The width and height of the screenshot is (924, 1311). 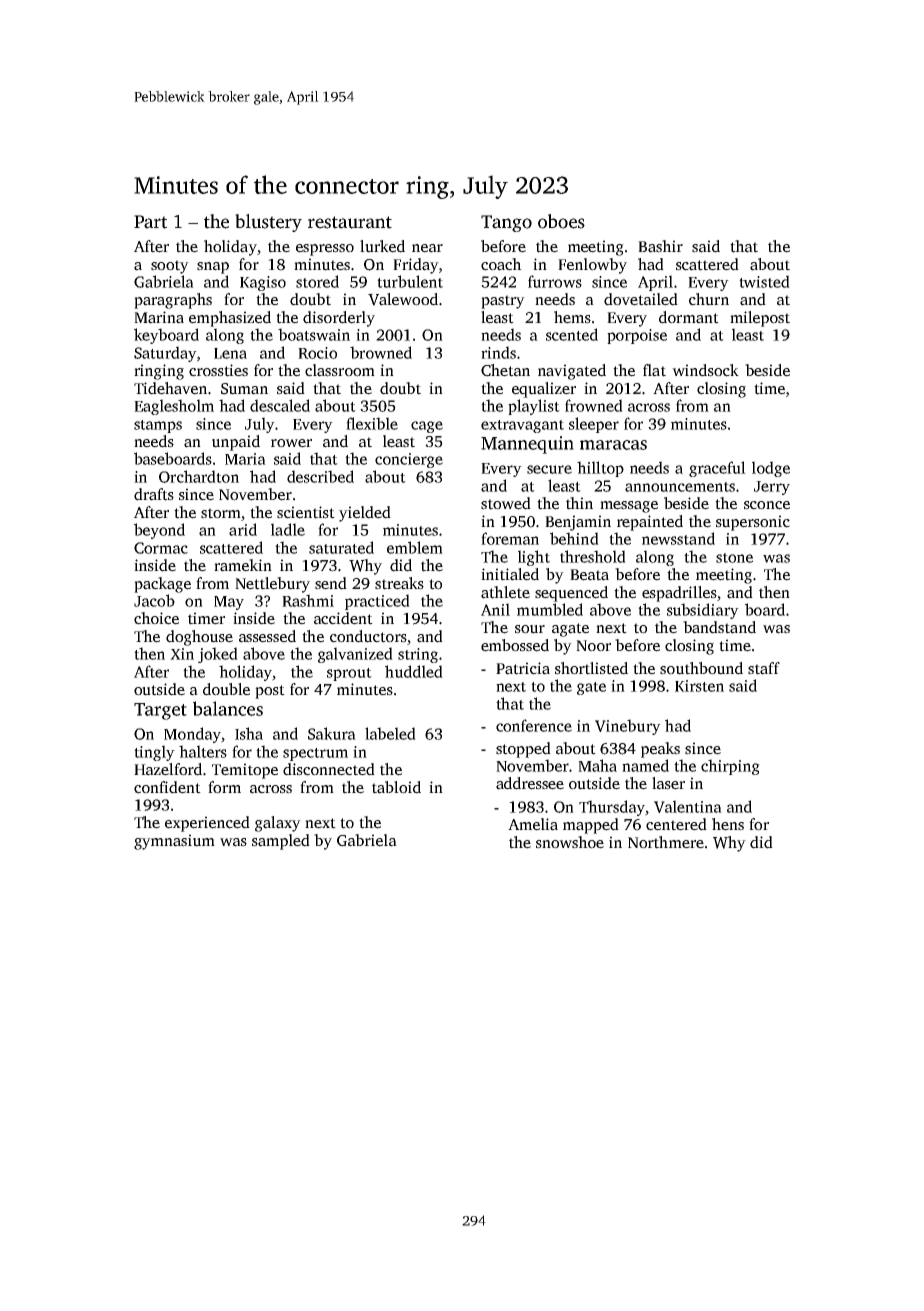 What do you see at coordinates (228, 708) in the screenshot?
I see `balances` at bounding box center [228, 708].
